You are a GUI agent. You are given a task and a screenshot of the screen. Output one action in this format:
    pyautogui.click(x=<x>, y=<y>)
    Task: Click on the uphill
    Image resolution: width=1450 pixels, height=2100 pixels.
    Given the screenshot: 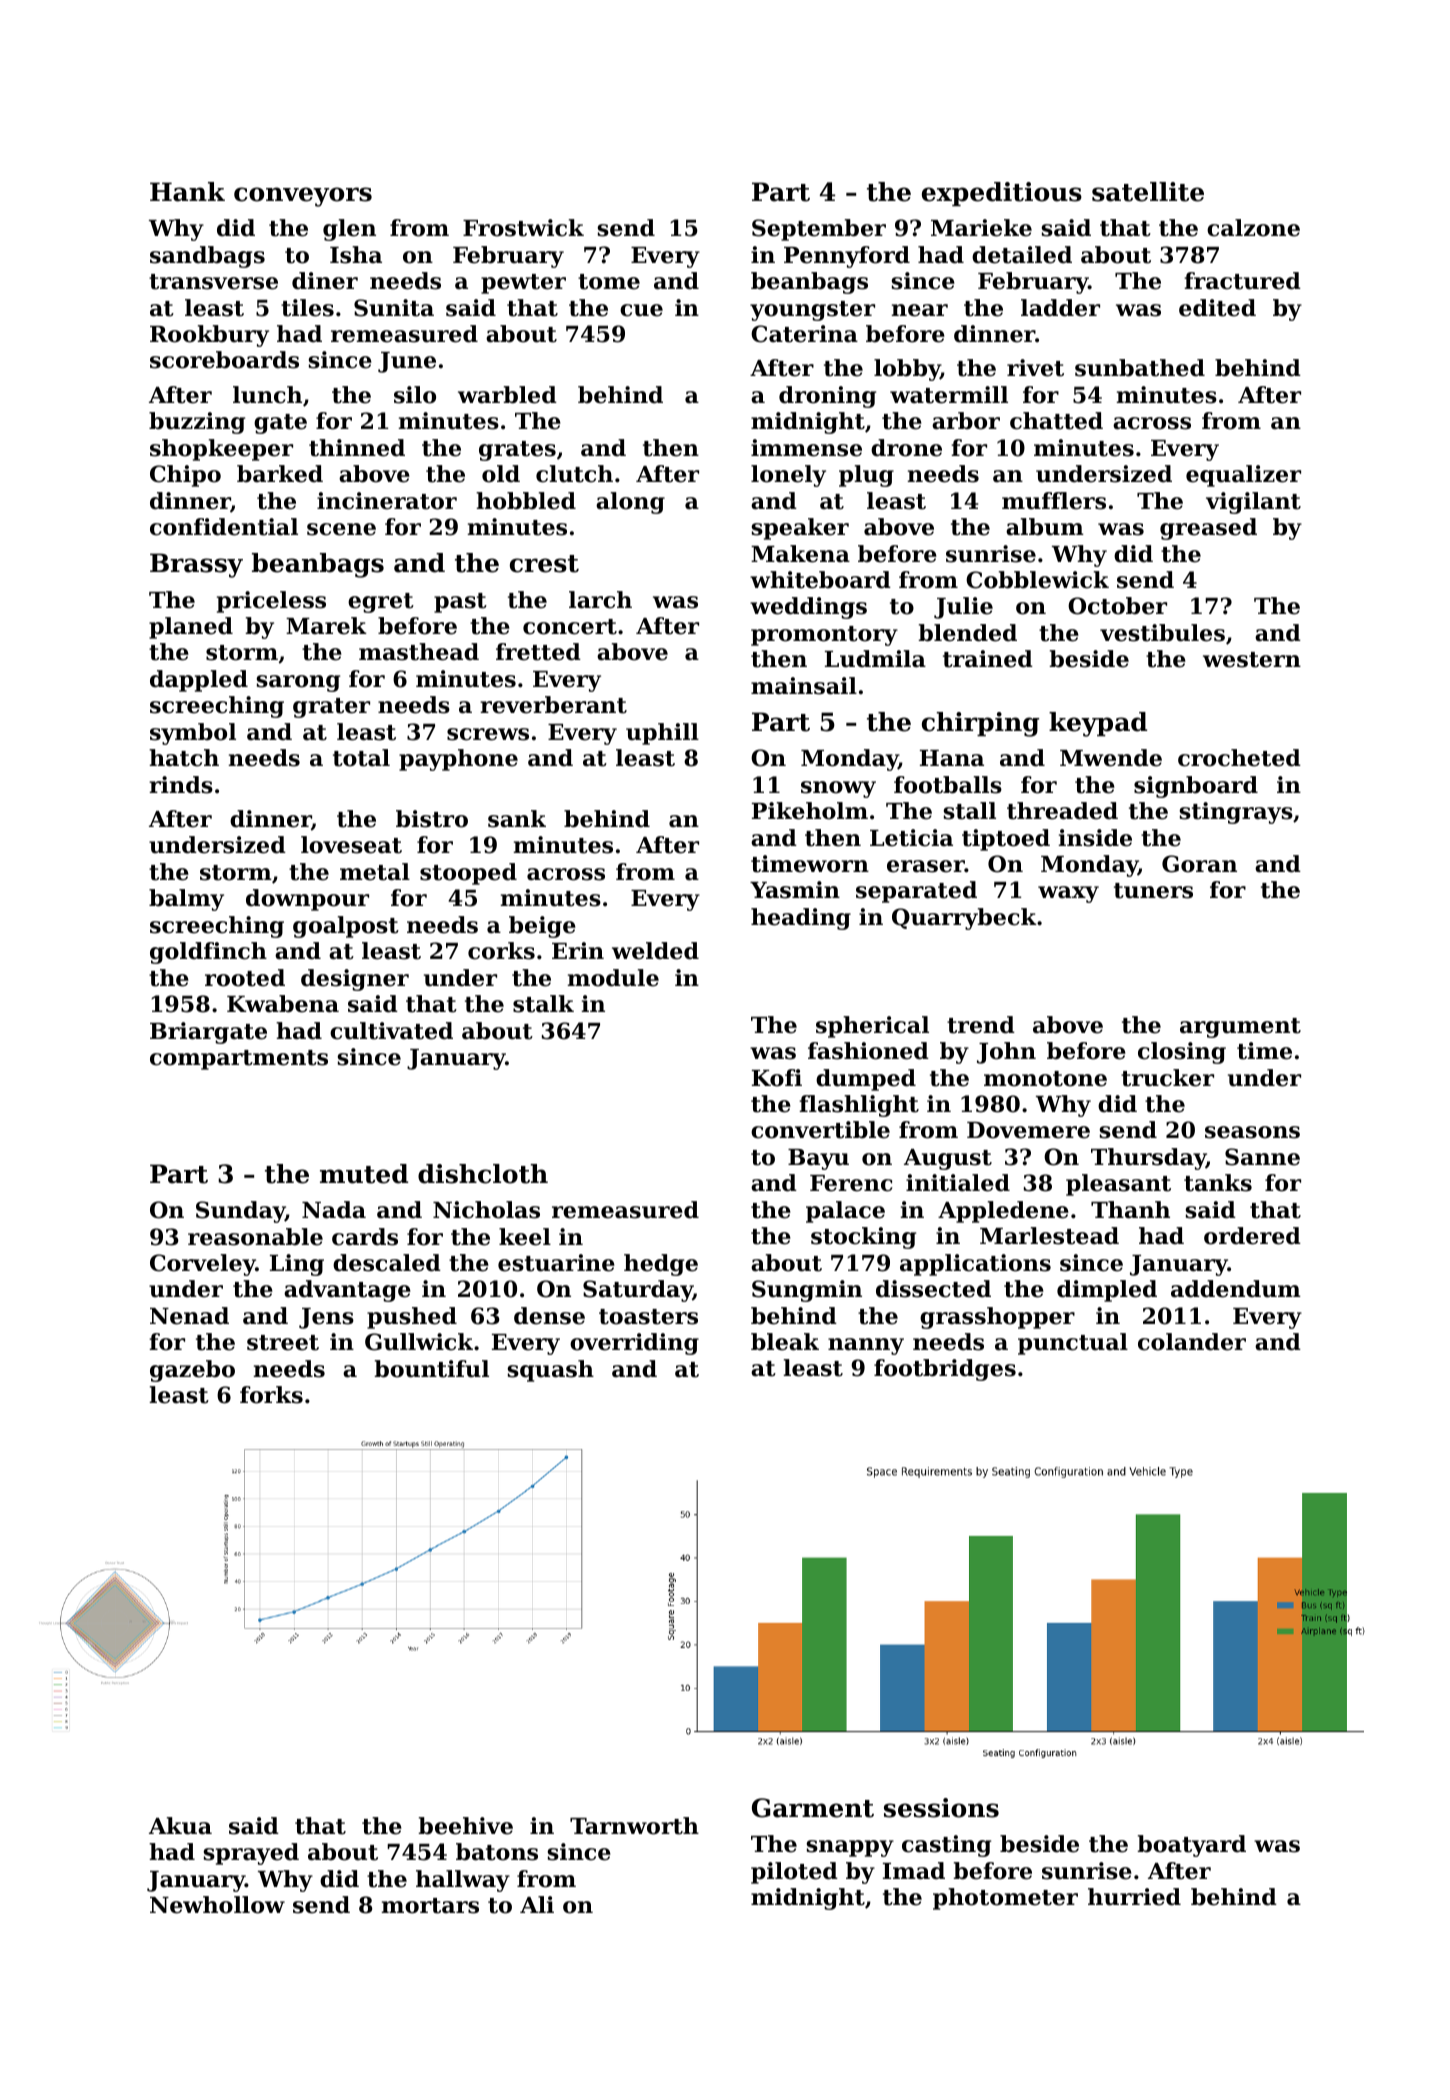 What is the action you would take?
    pyautogui.click(x=662, y=734)
